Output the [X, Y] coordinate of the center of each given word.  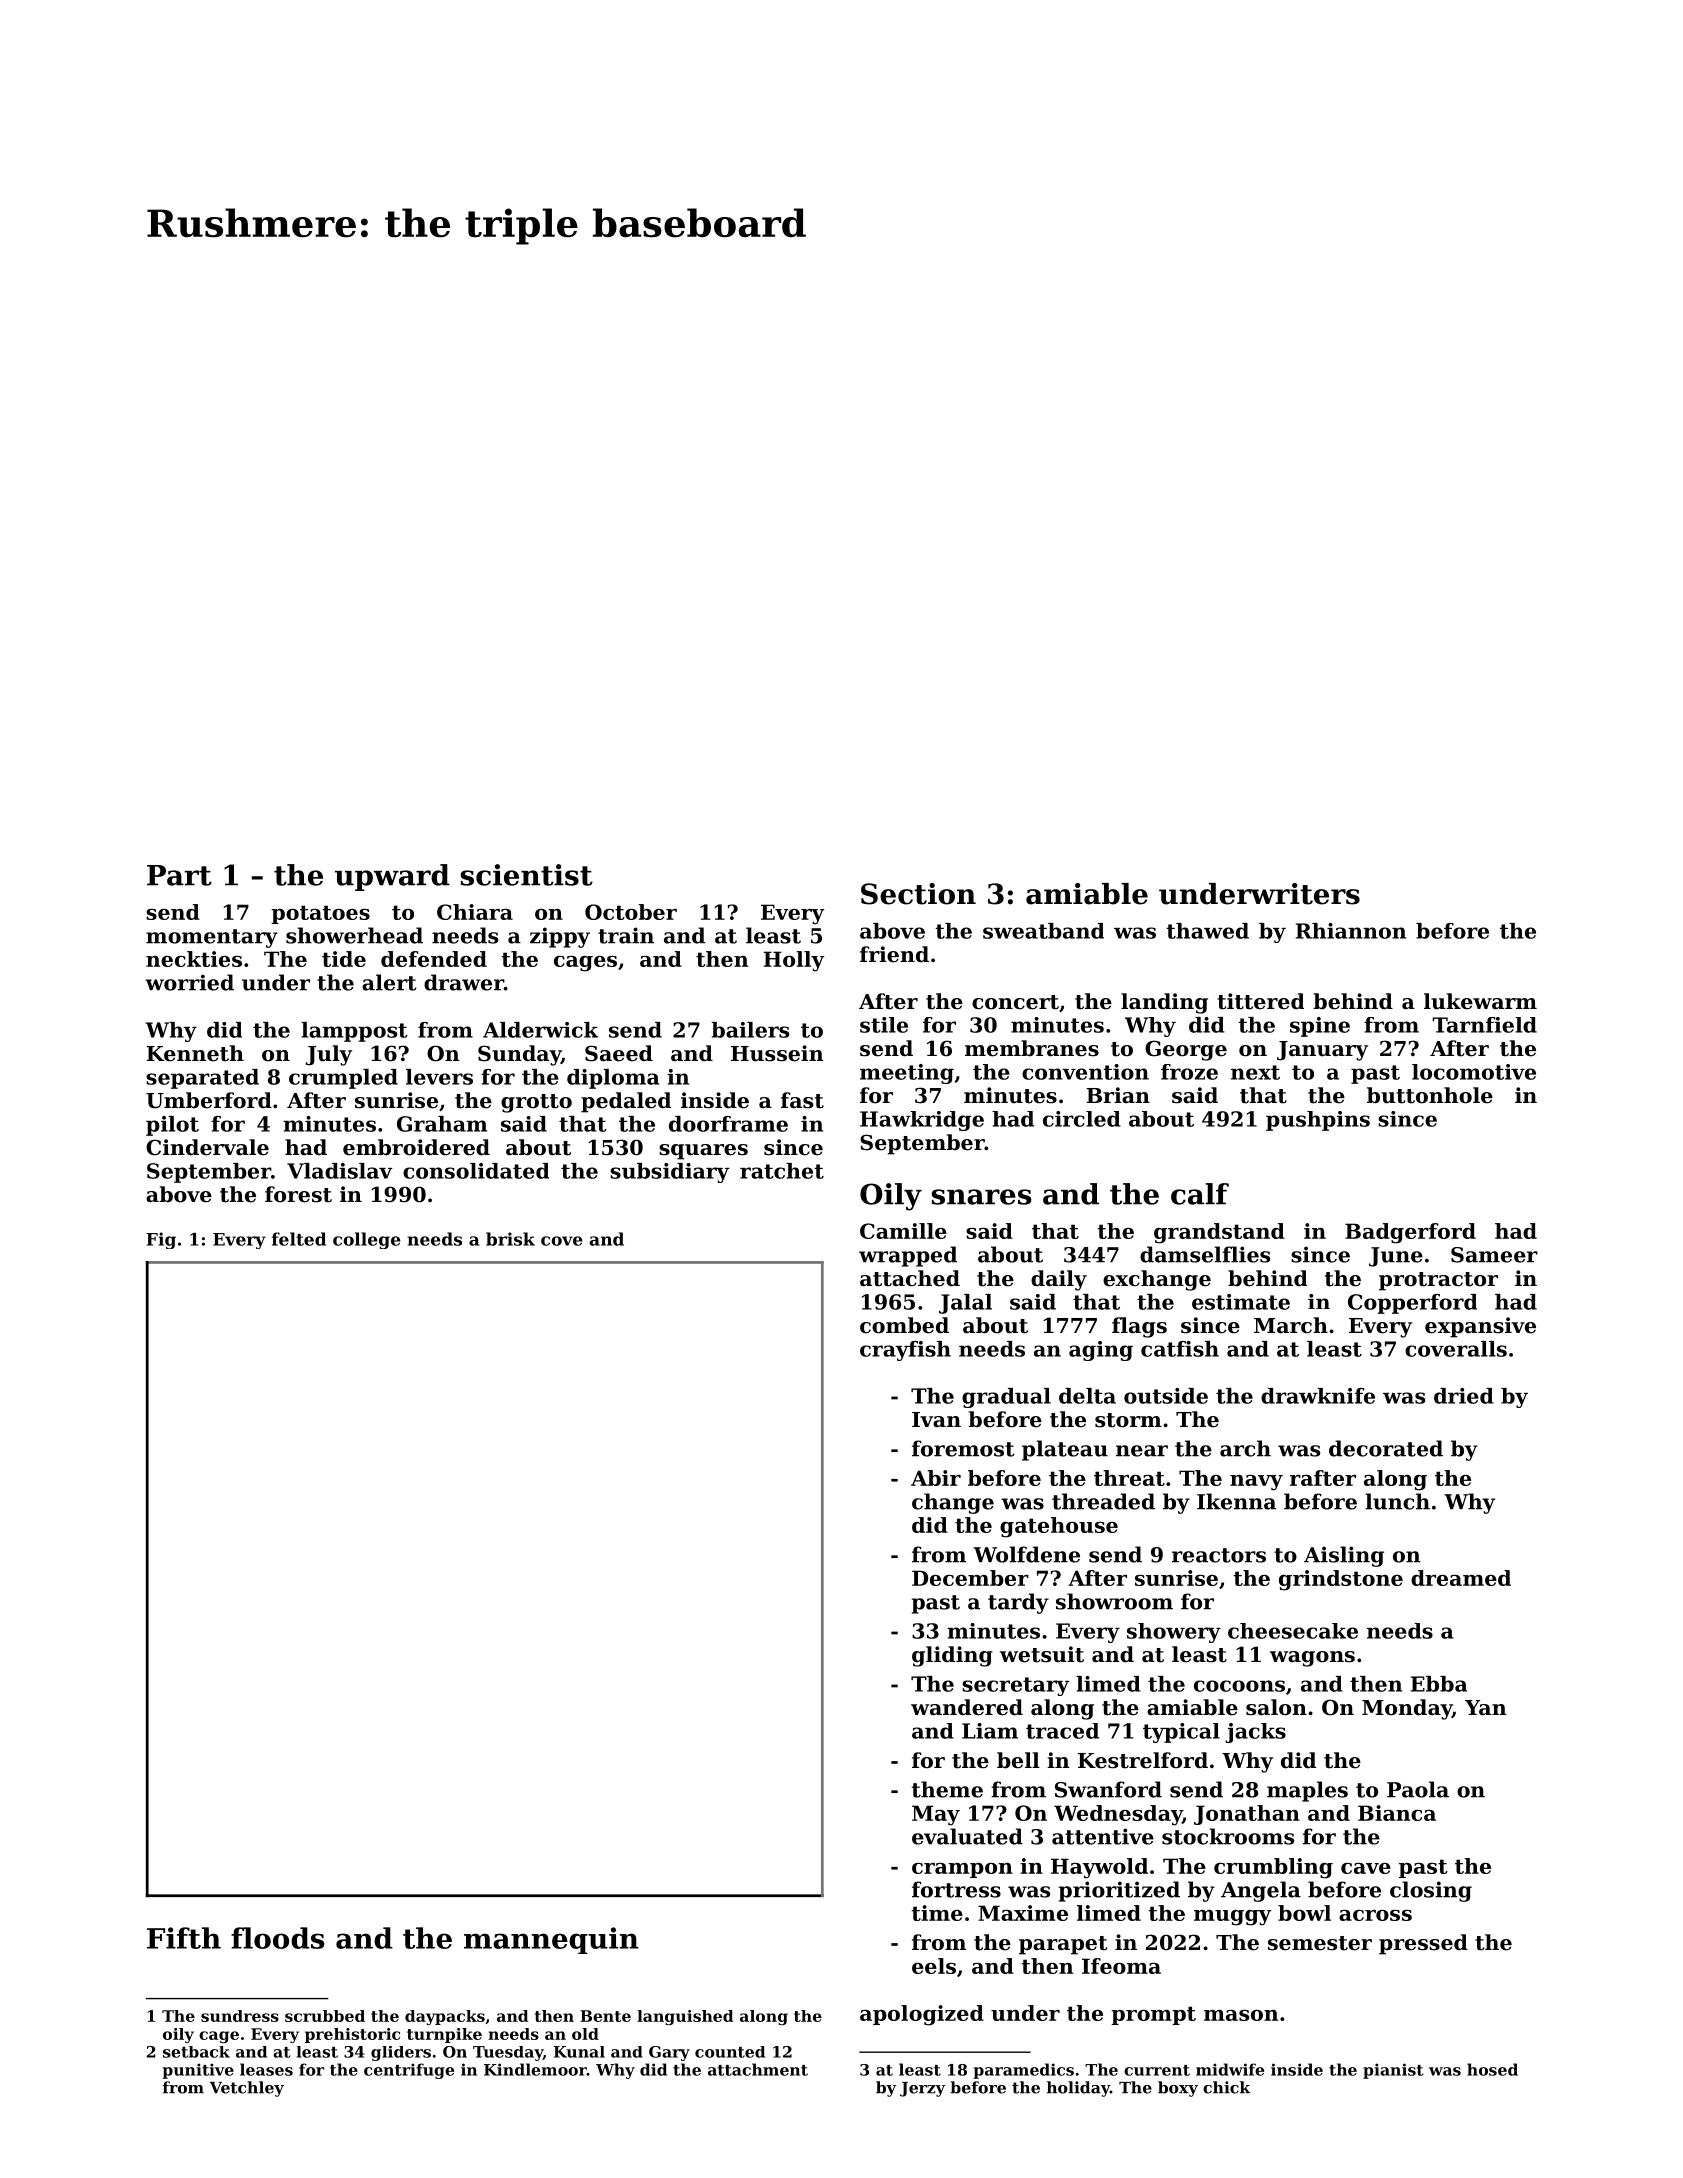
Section [918, 894]
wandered [967, 1707]
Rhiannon [1351, 931]
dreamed [1461, 1578]
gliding [952, 1656]
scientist [527, 875]
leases [266, 2069]
